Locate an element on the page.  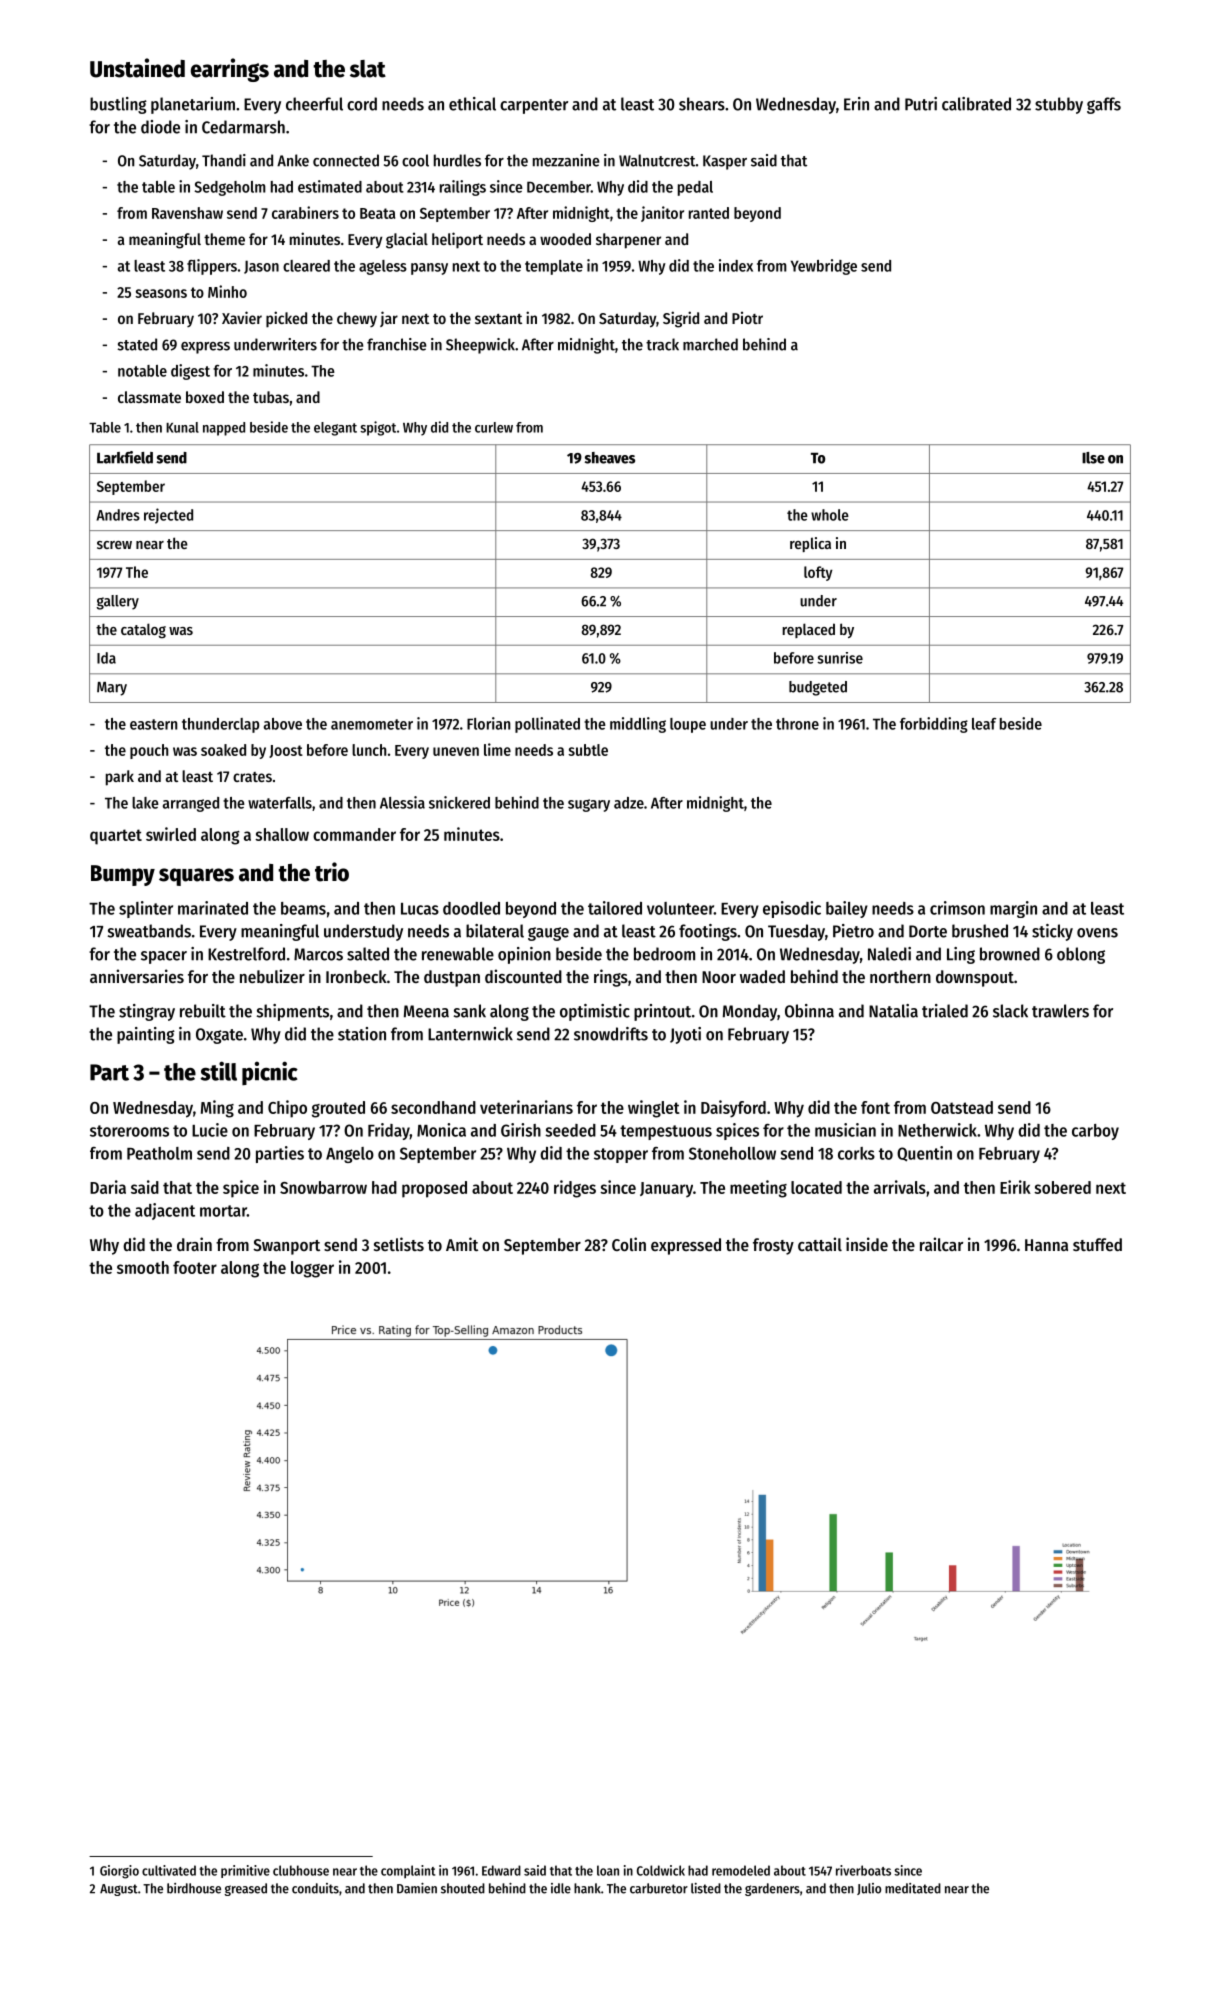
carabiners is located at coordinates (305, 212).
